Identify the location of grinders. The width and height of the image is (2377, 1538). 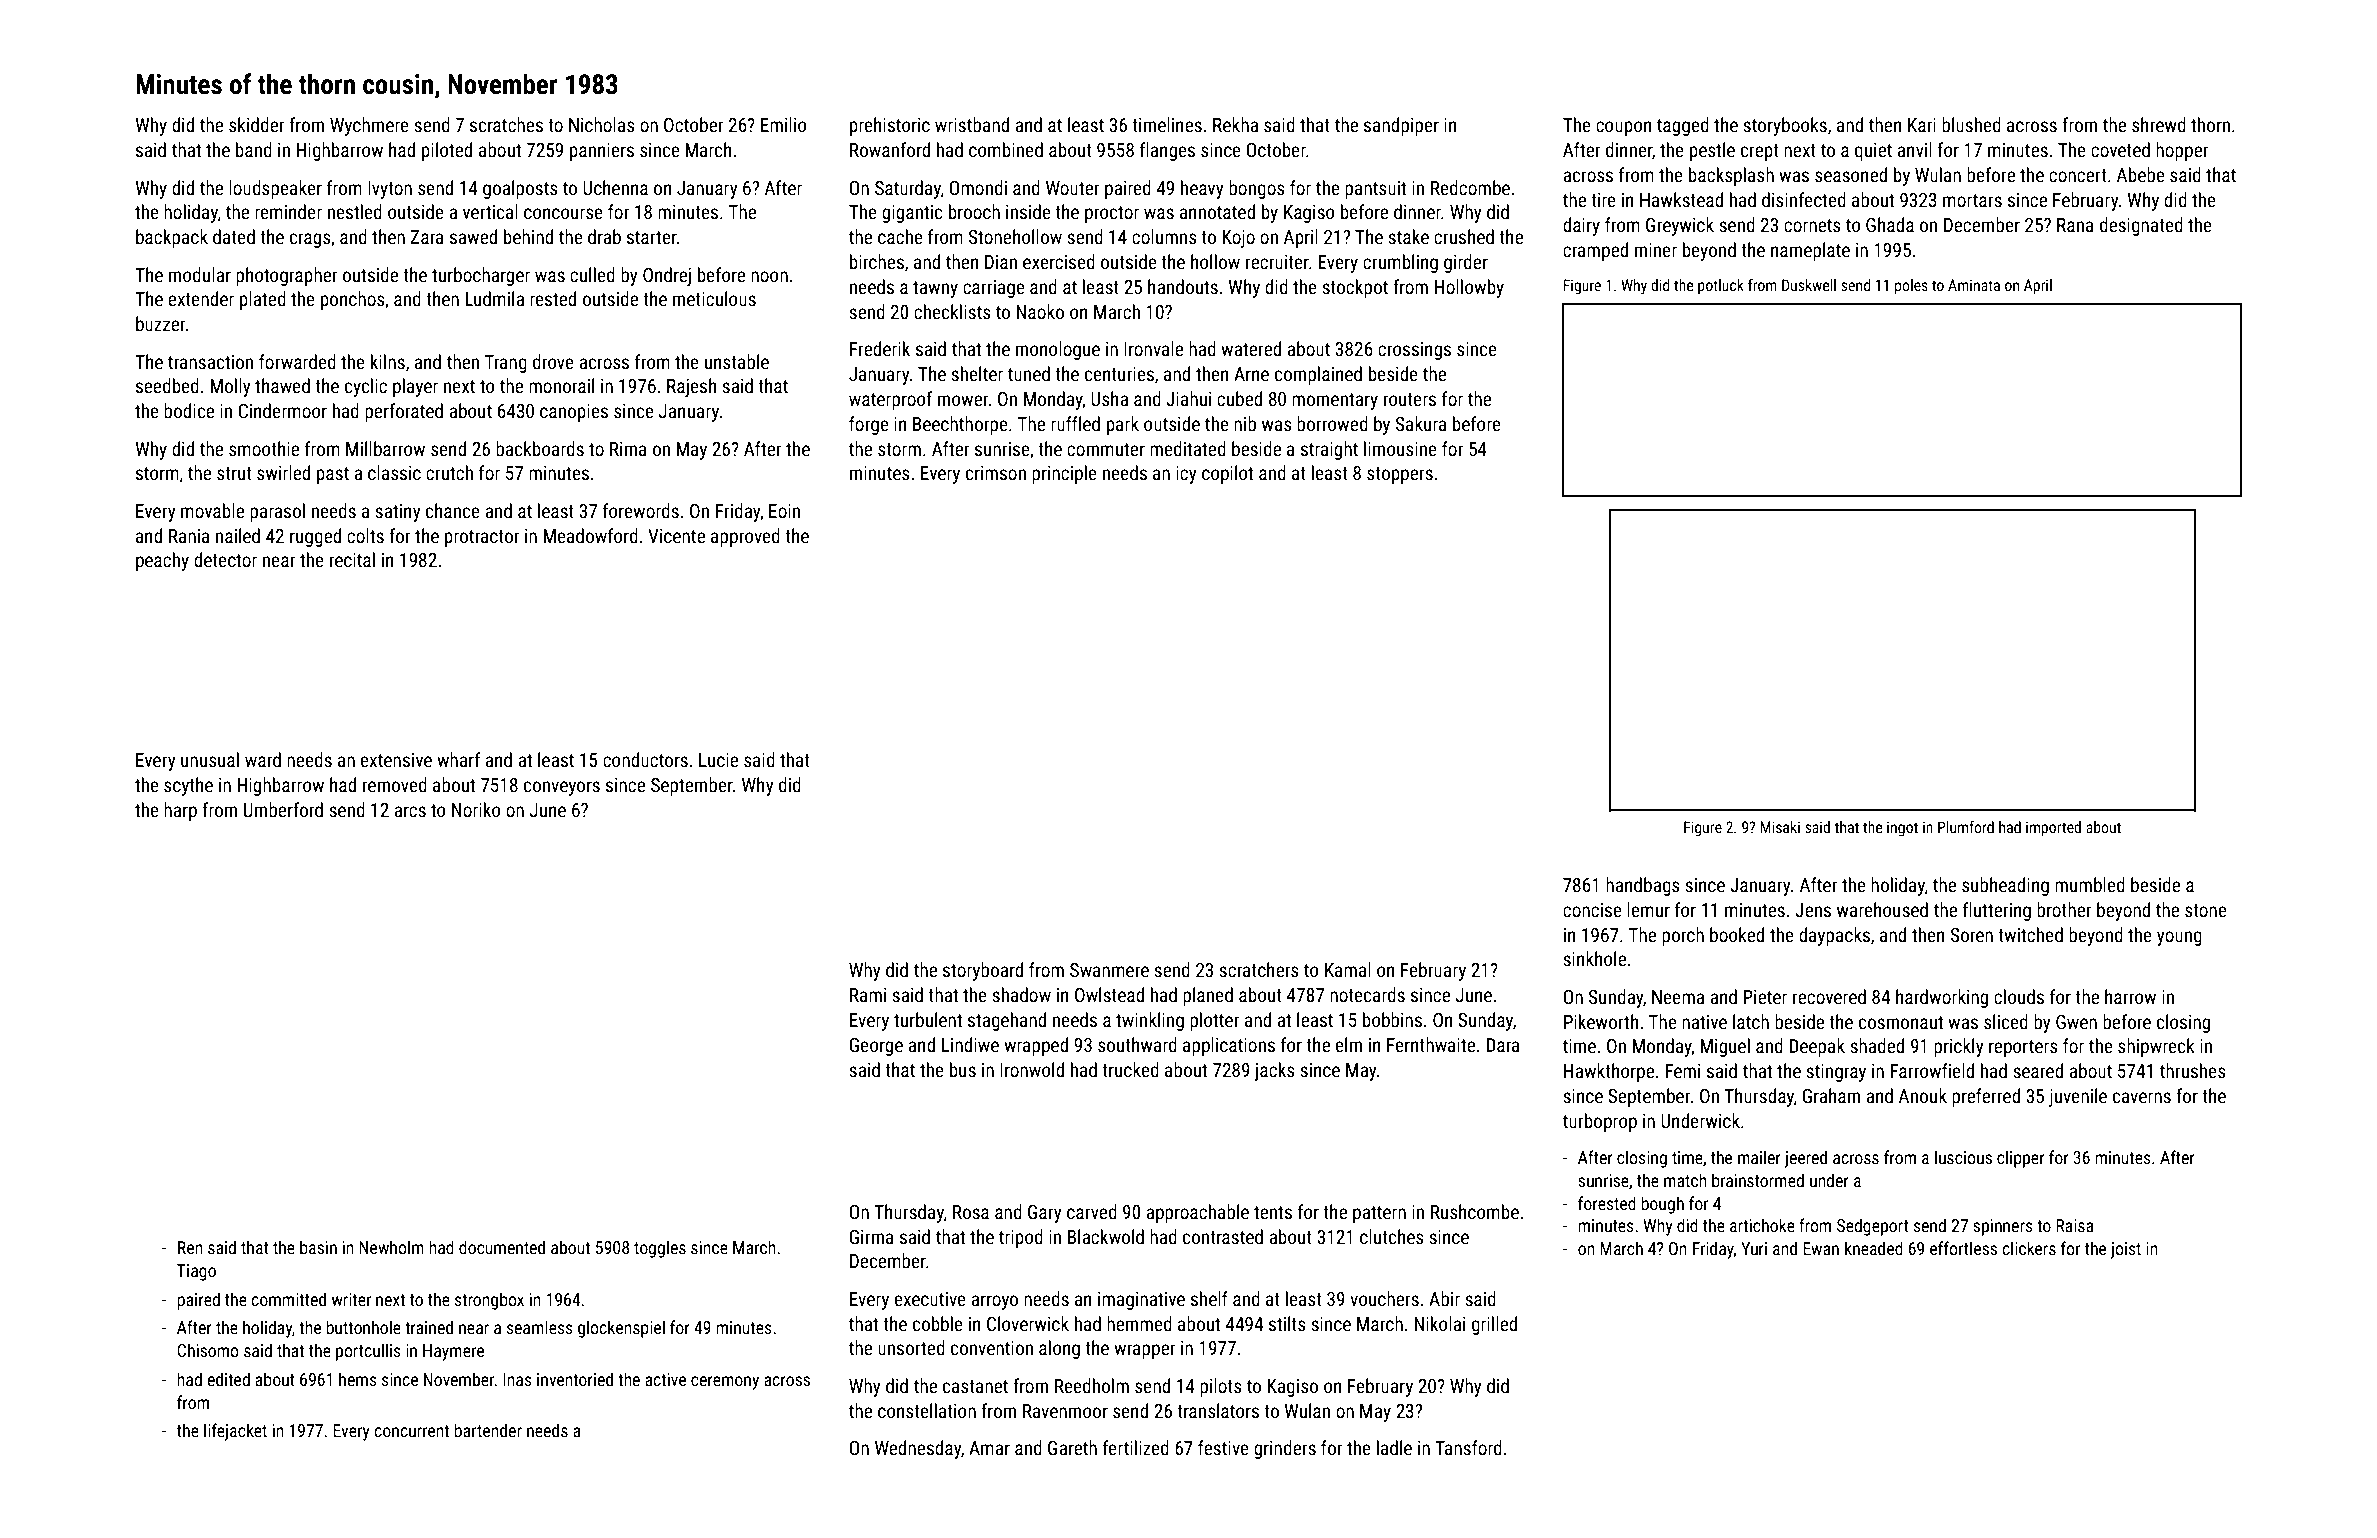
(1285, 1449).
